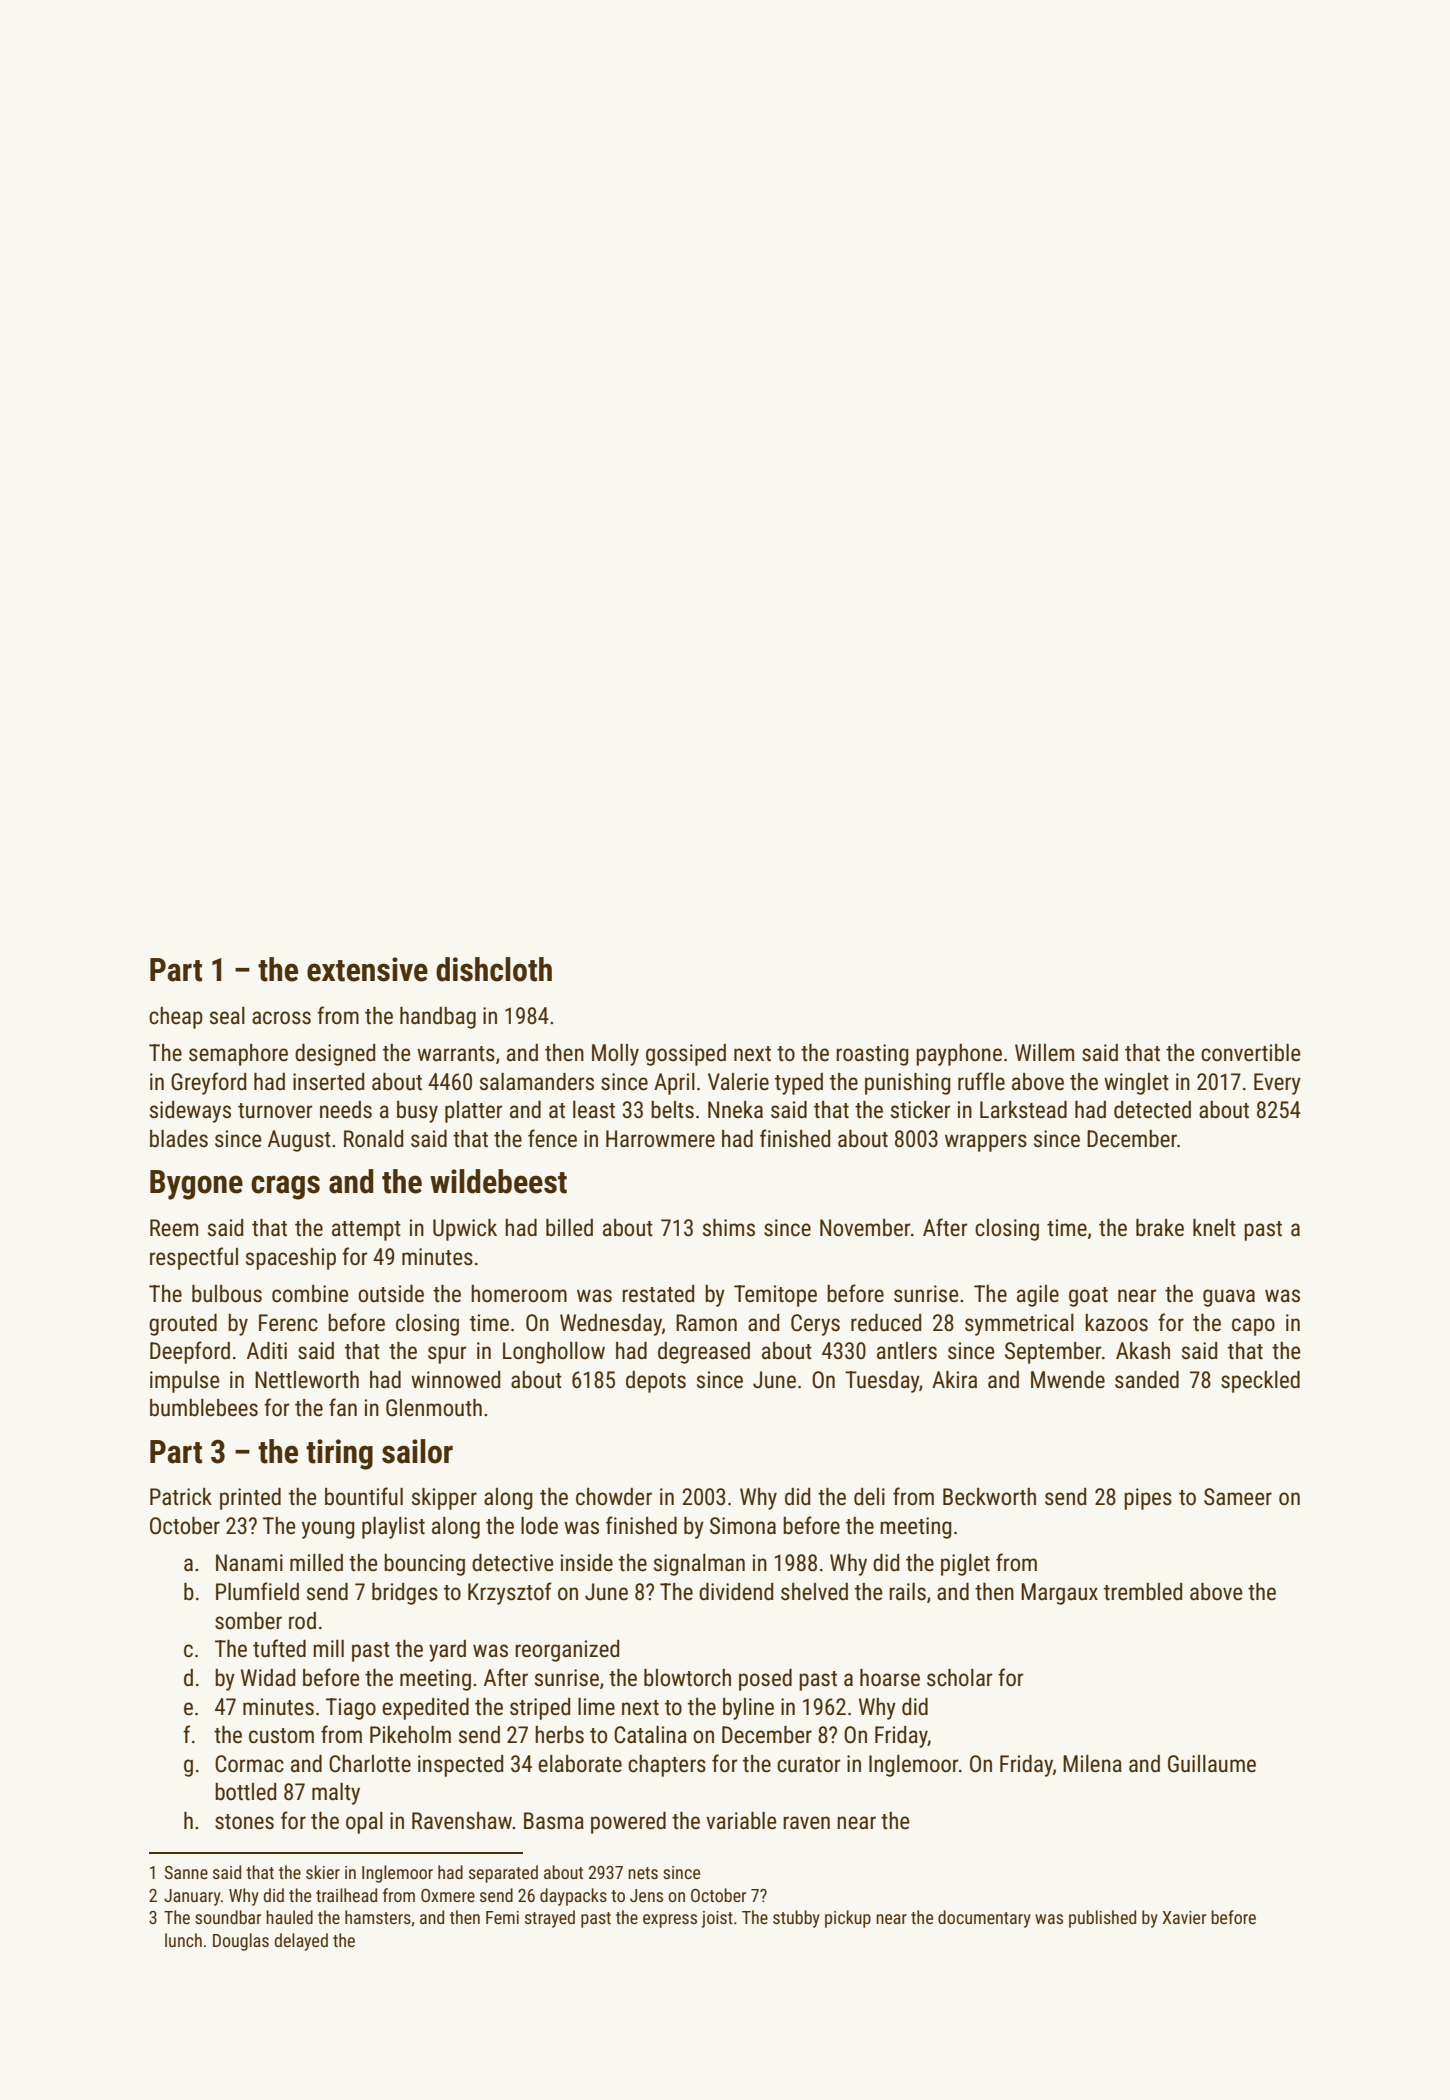 This screenshot has height=2100, width=1450. What do you see at coordinates (285, 1187) in the screenshot?
I see `crags` at bounding box center [285, 1187].
